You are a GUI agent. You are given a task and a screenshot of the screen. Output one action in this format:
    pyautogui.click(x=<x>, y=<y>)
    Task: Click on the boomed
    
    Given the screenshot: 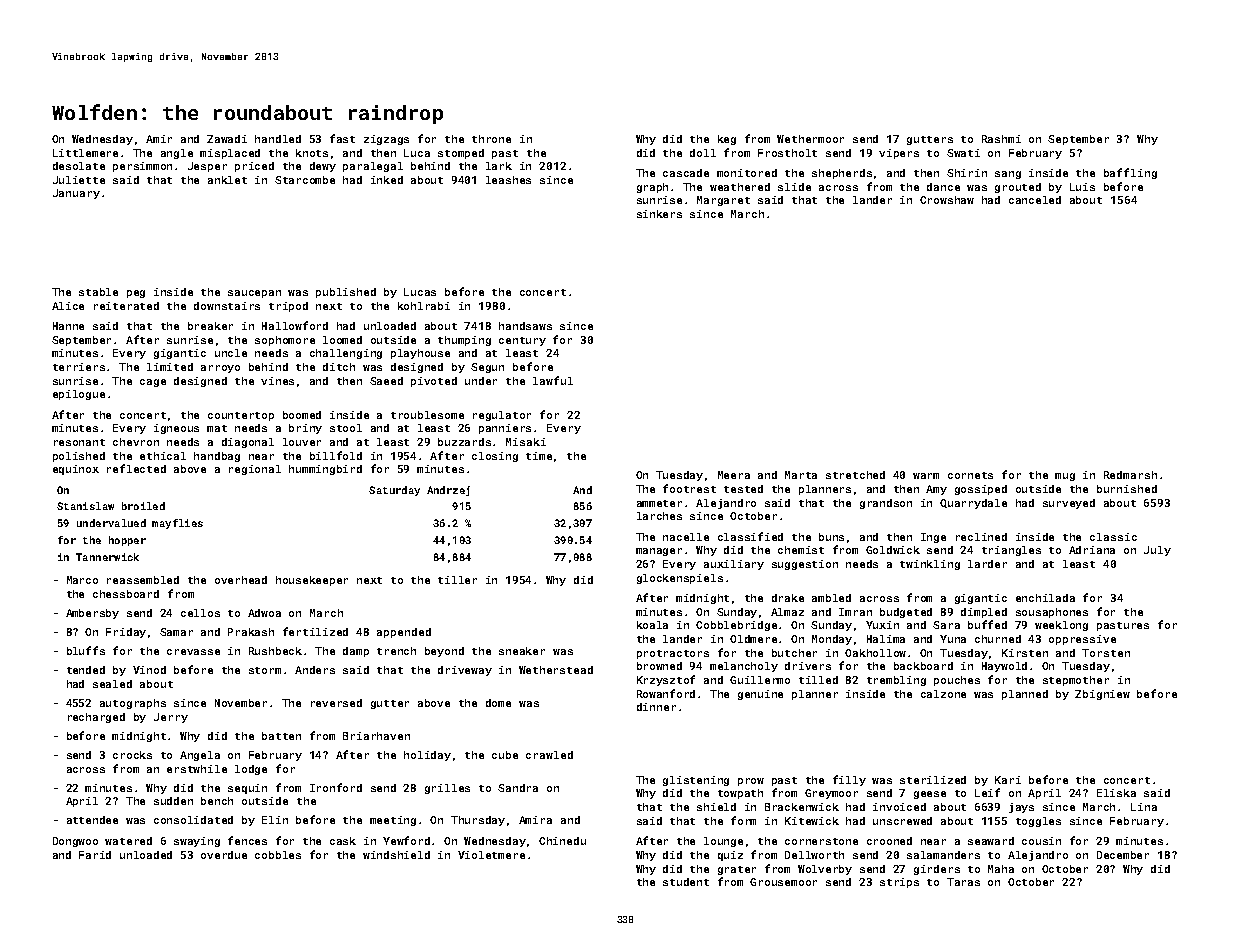 What is the action you would take?
    pyautogui.click(x=302, y=415)
